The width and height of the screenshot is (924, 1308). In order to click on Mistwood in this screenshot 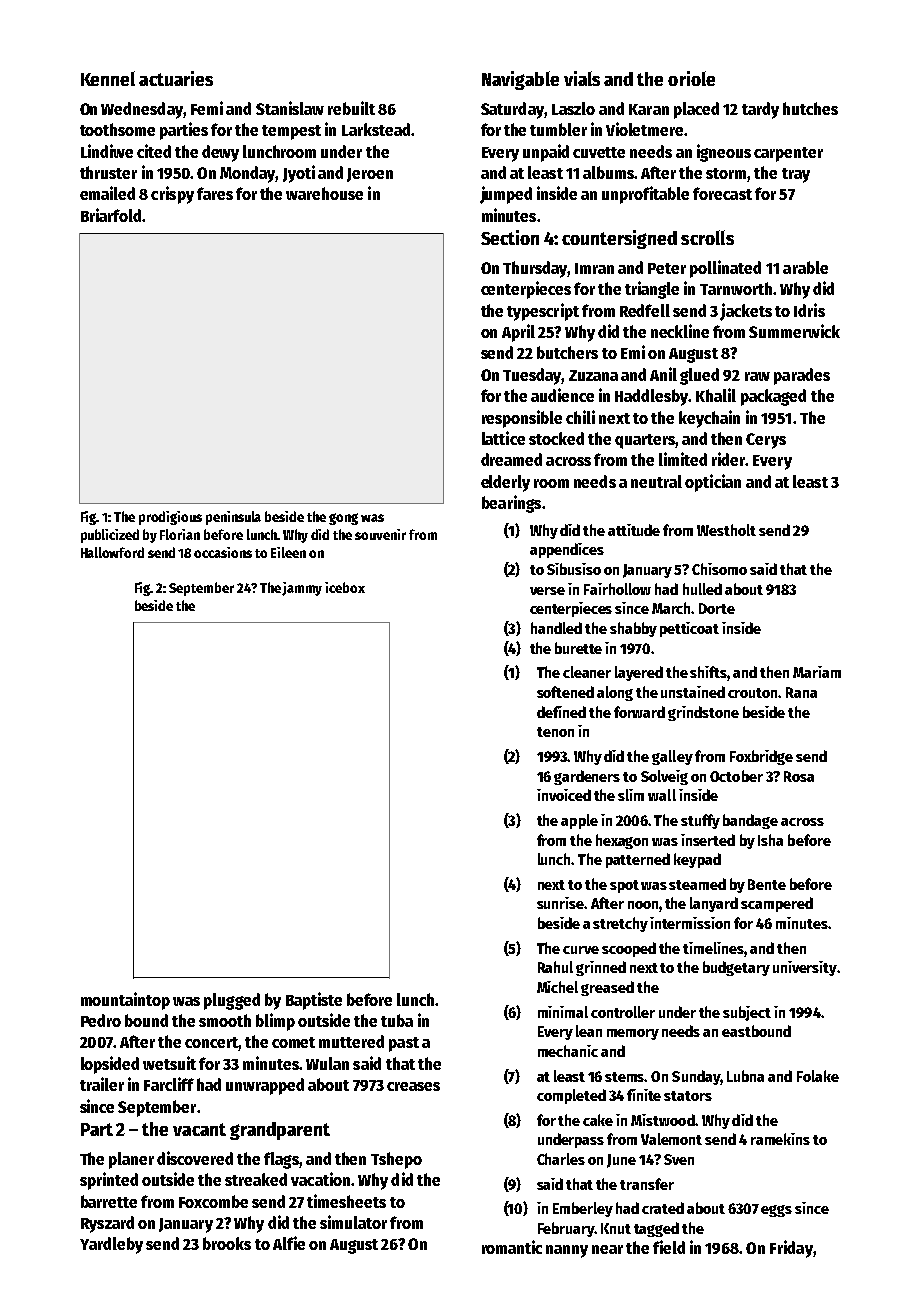, I will do `click(663, 1120)`.
